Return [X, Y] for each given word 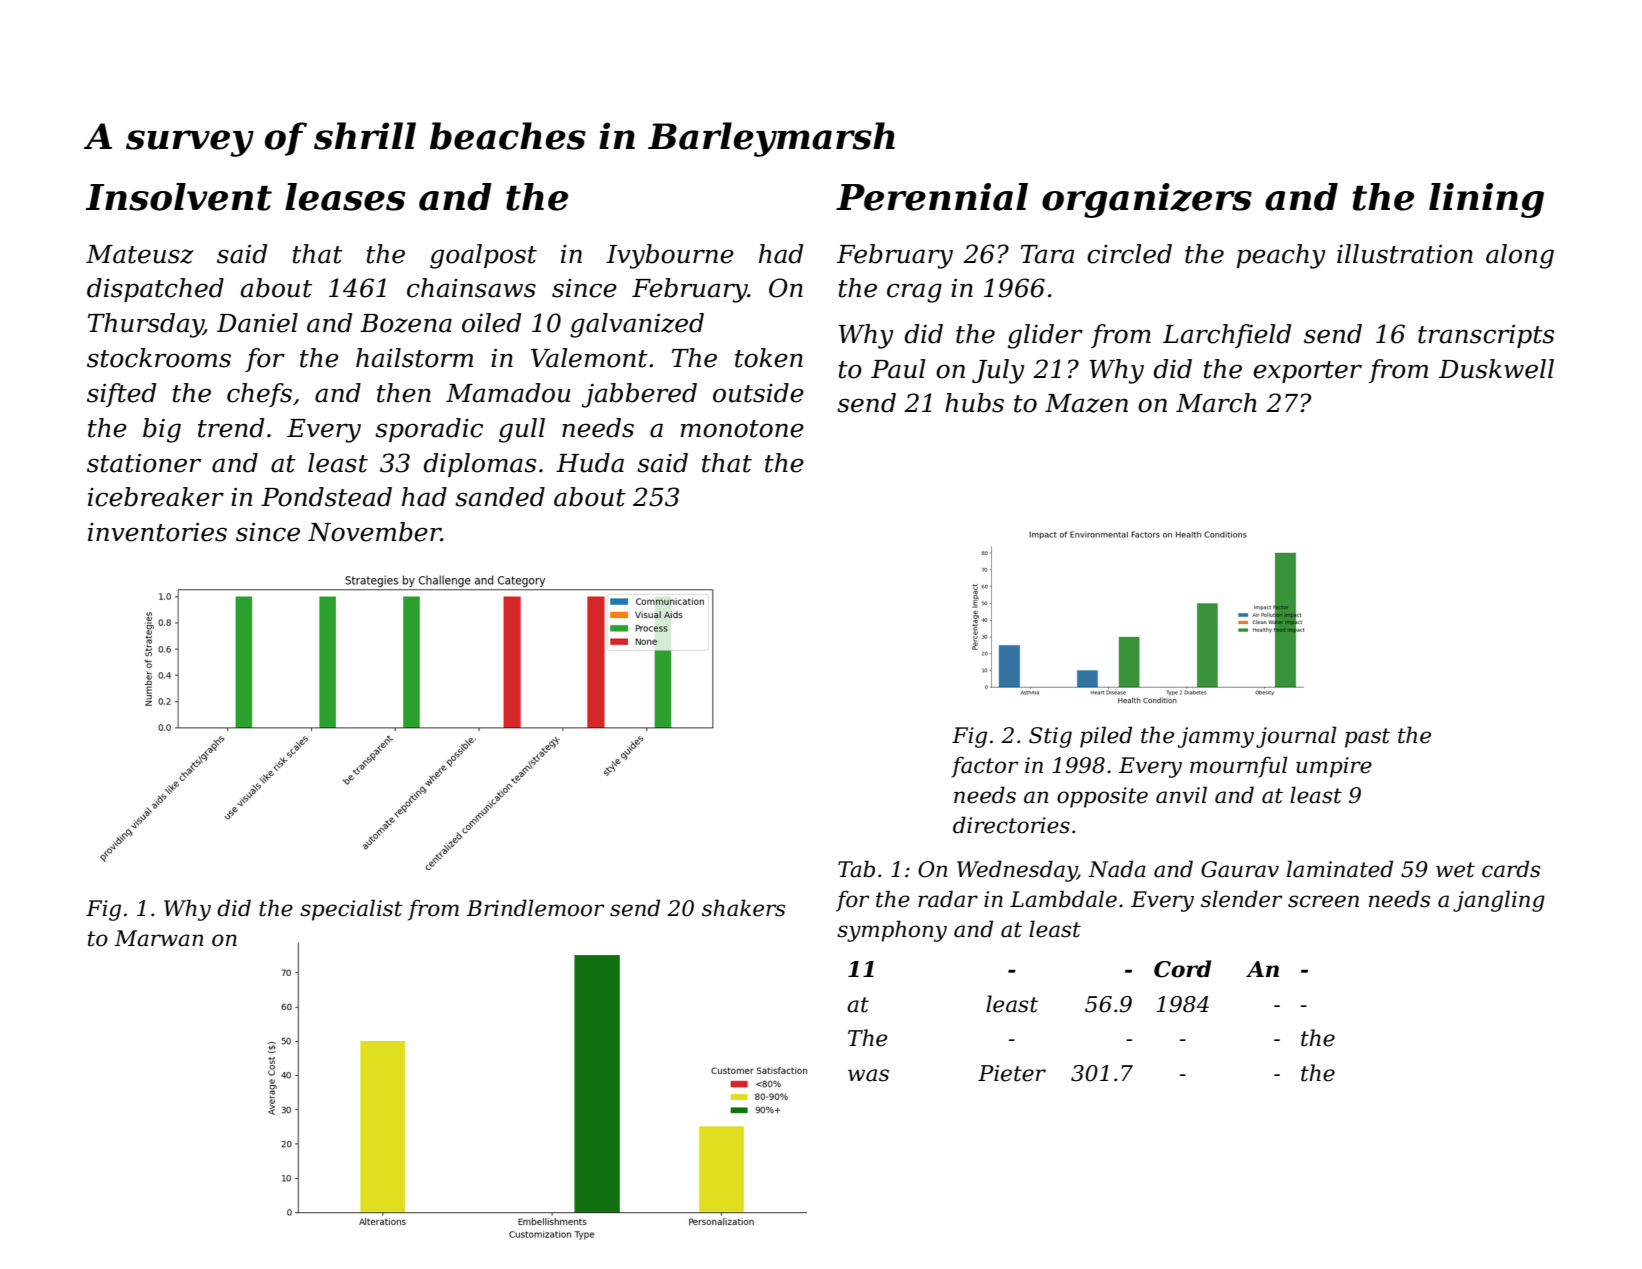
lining [1486, 200]
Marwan [159, 938]
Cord [1182, 969]
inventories [157, 532]
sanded [500, 497]
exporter [1307, 372]
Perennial [932, 197]
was [868, 1075]
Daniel [257, 323]
